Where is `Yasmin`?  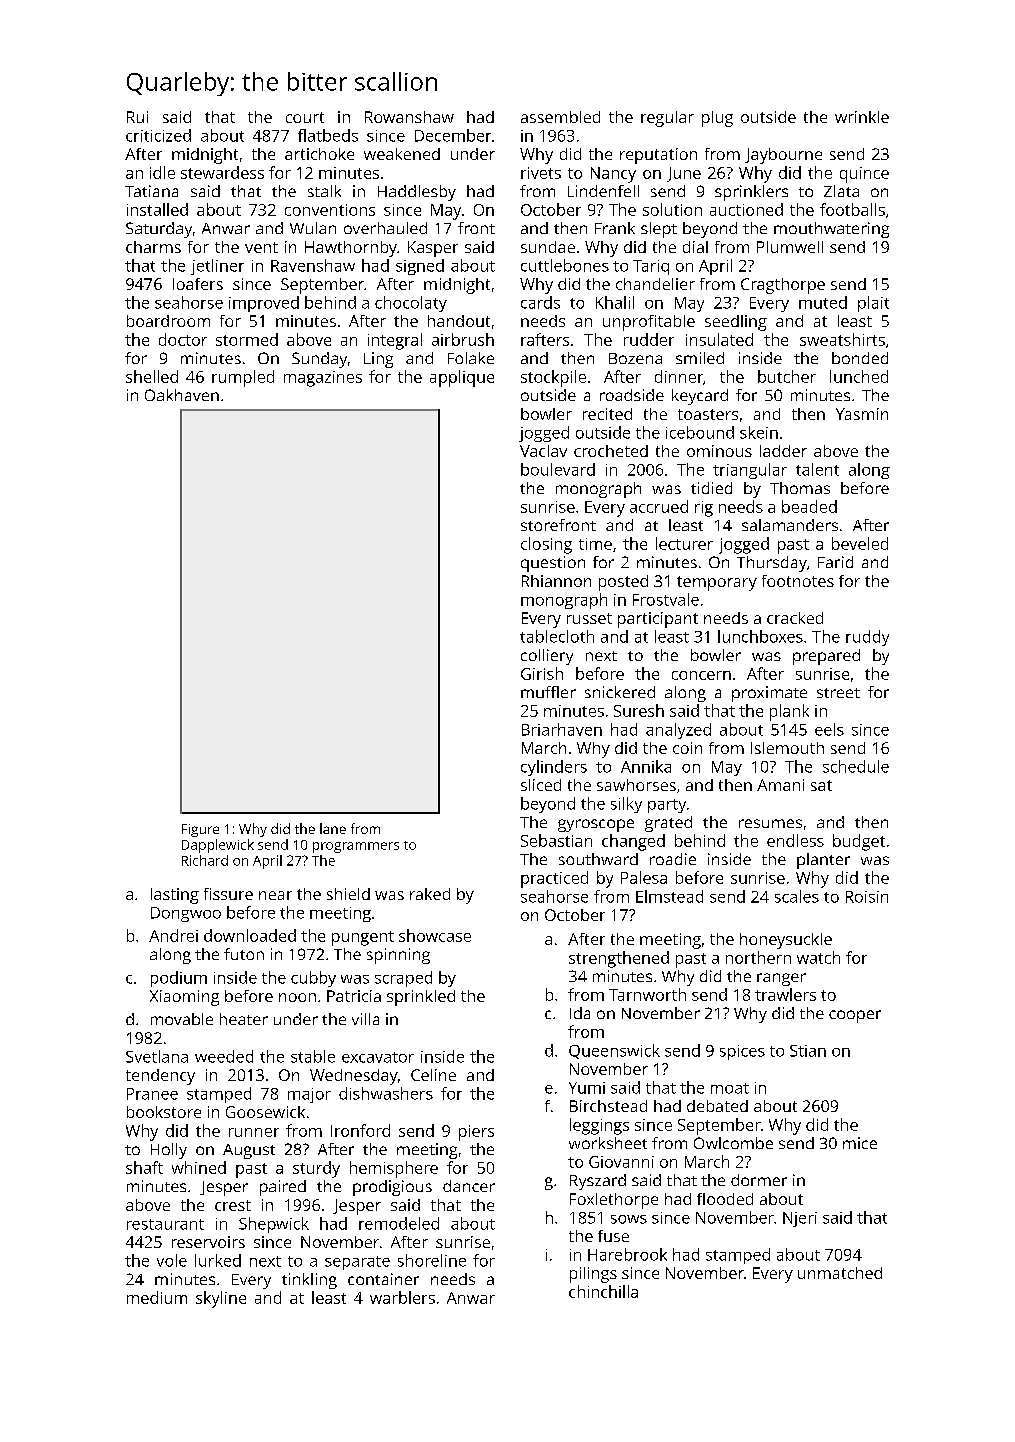 Yasmin is located at coordinates (862, 414).
